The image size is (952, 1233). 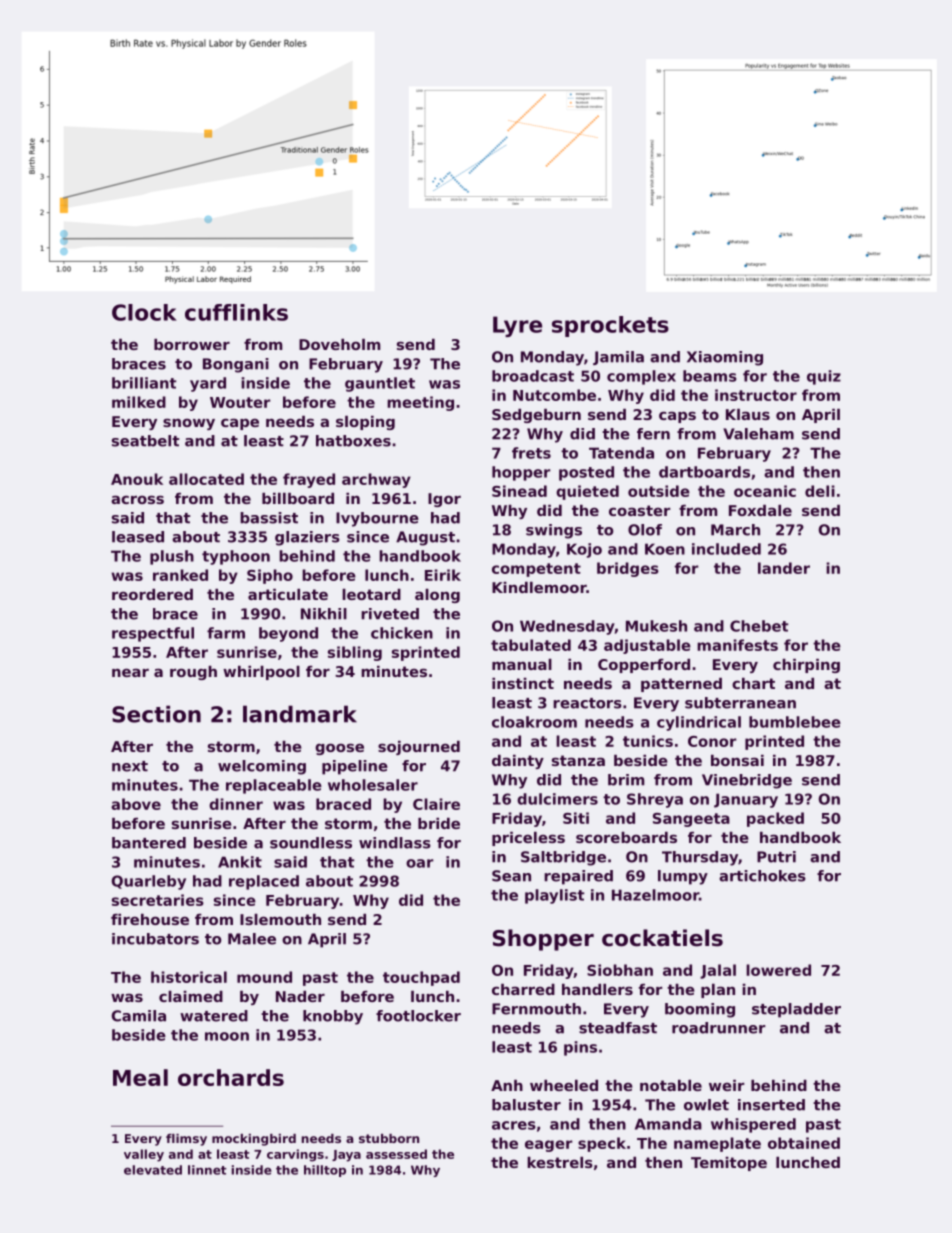 What do you see at coordinates (563, 858) in the image?
I see `Saltbridge` at bounding box center [563, 858].
